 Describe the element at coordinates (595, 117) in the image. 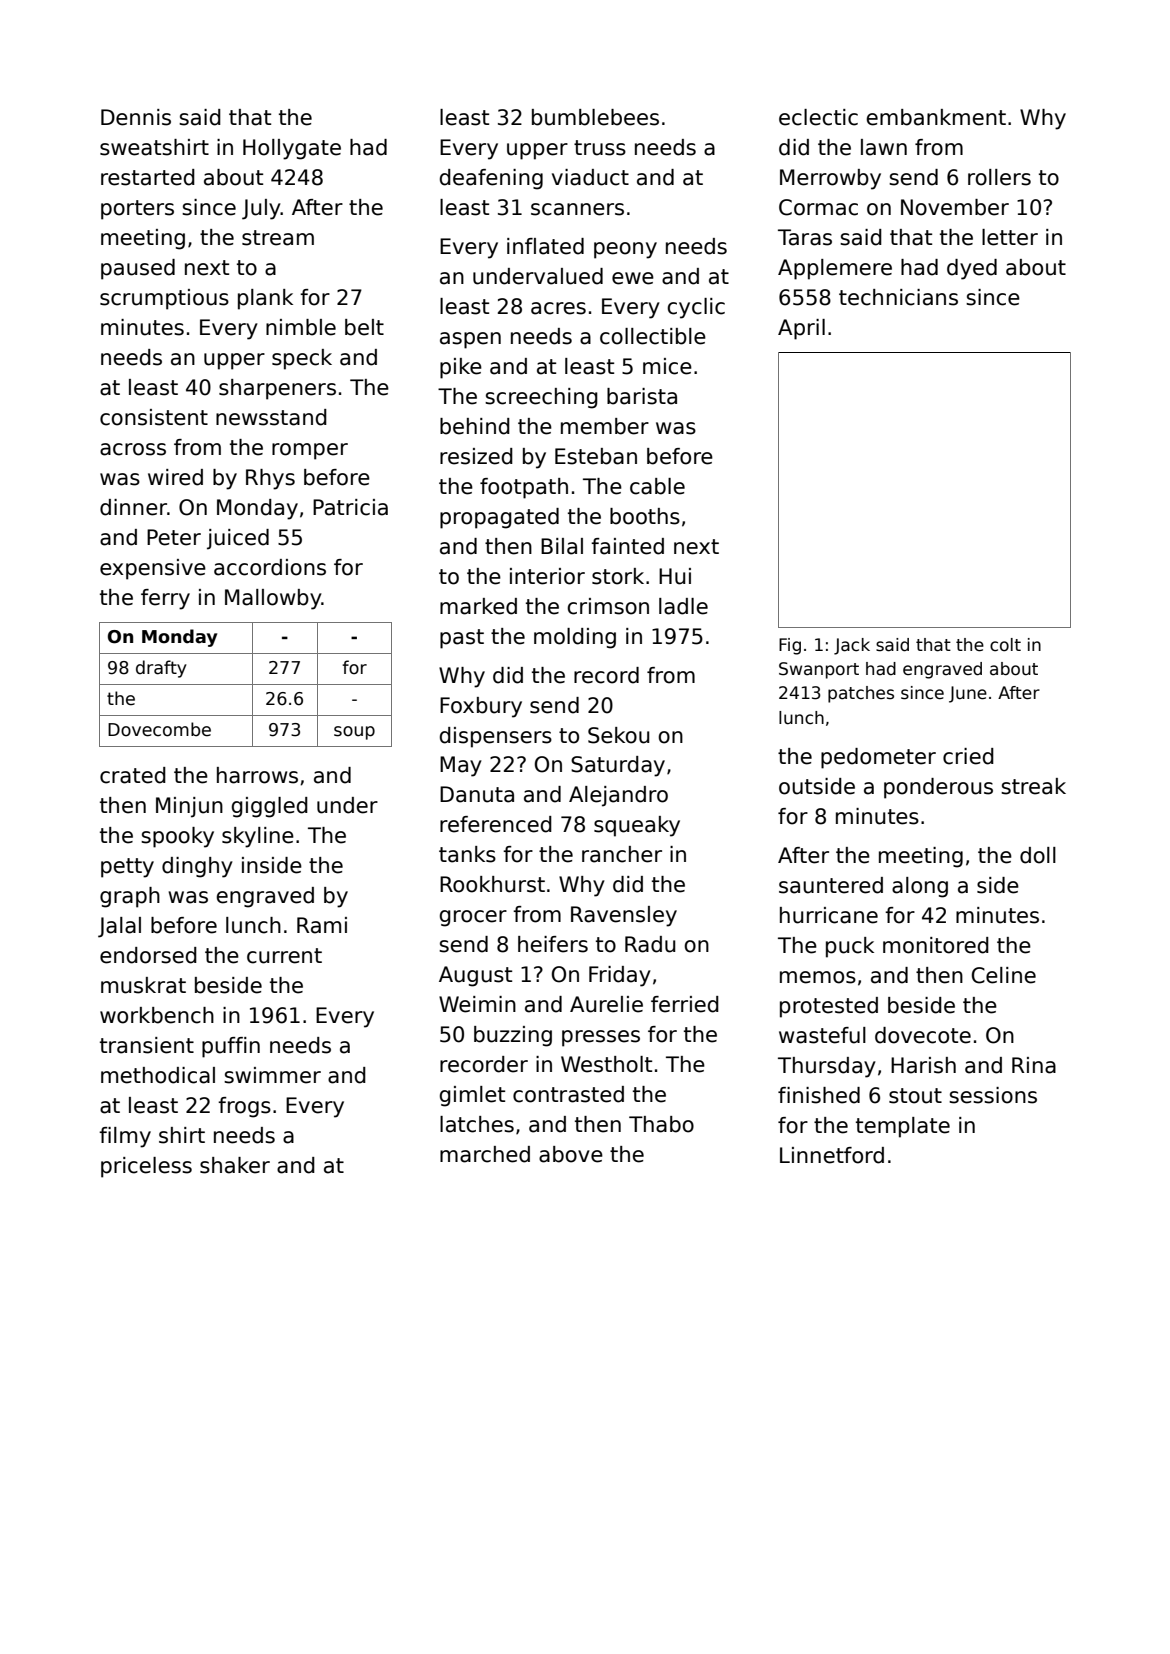

I see `bumblebees` at that location.
